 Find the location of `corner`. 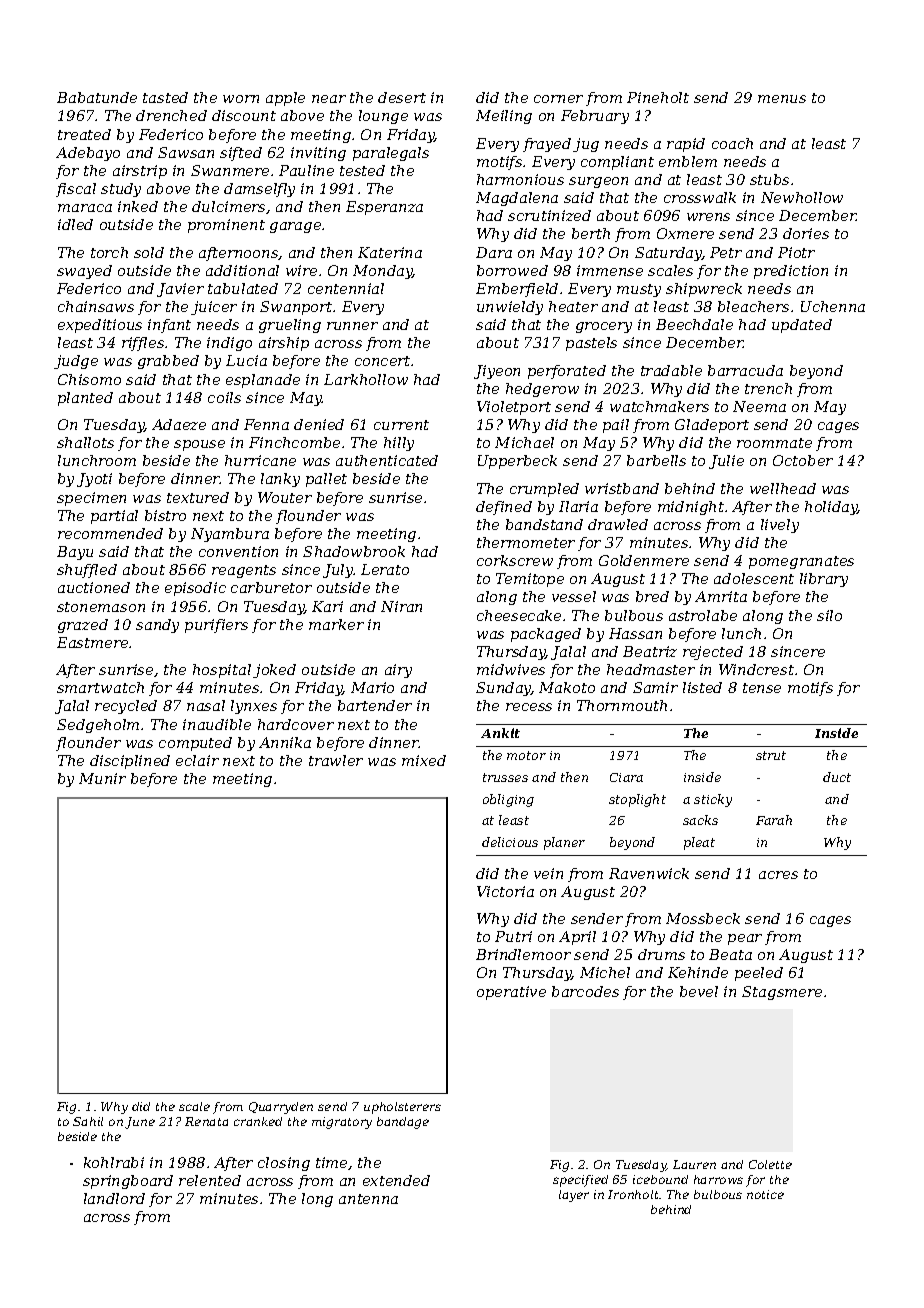

corner is located at coordinates (558, 99).
